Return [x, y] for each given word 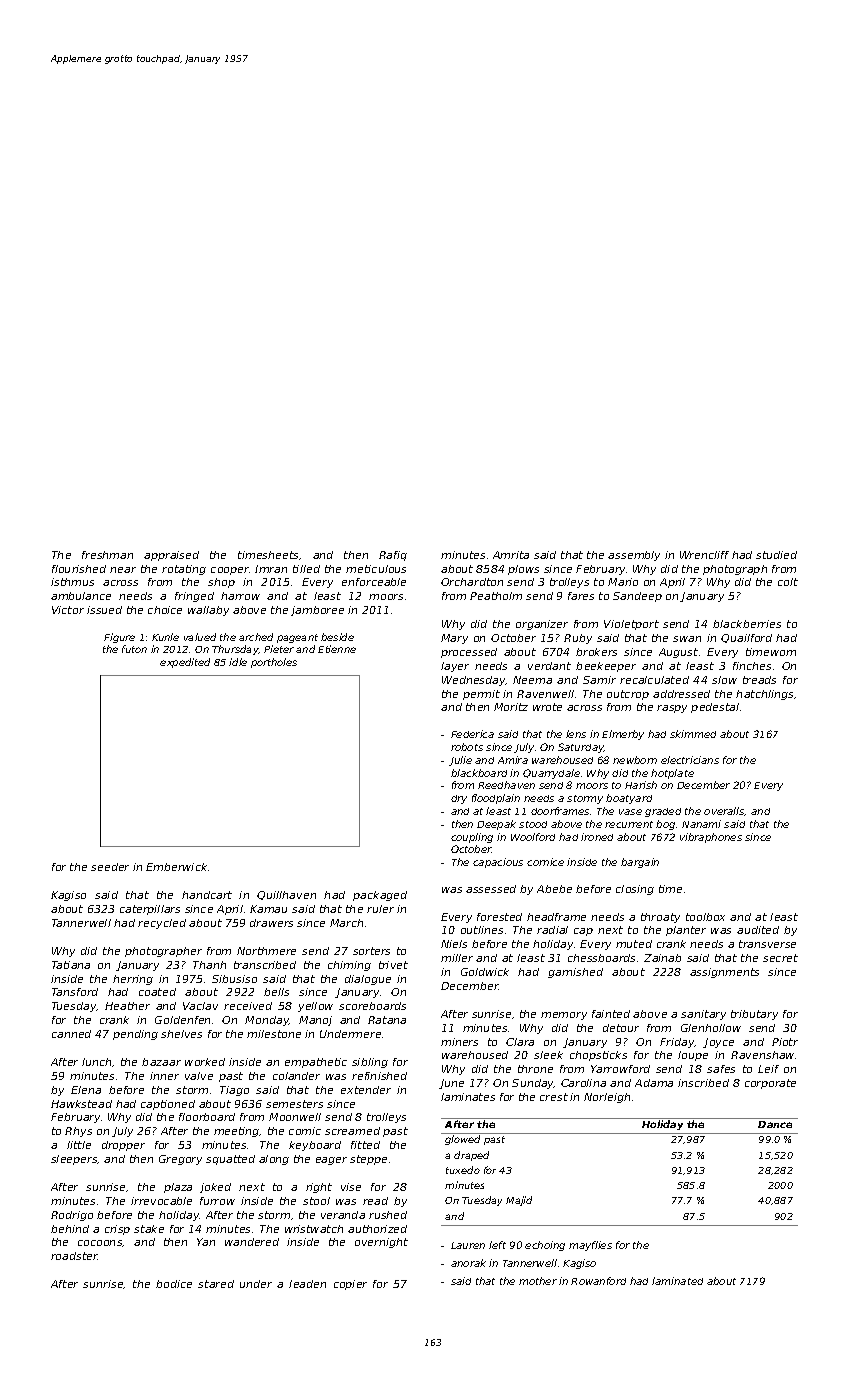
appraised [171, 556]
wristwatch [314, 1229]
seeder [110, 867]
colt [788, 582]
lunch [97, 1062]
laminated [677, 1281]
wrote [547, 707]
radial [552, 930]
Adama [654, 1083]
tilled [306, 569]
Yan [206, 1242]
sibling [370, 1063]
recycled [162, 924]
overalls [724, 811]
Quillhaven [286, 895]
